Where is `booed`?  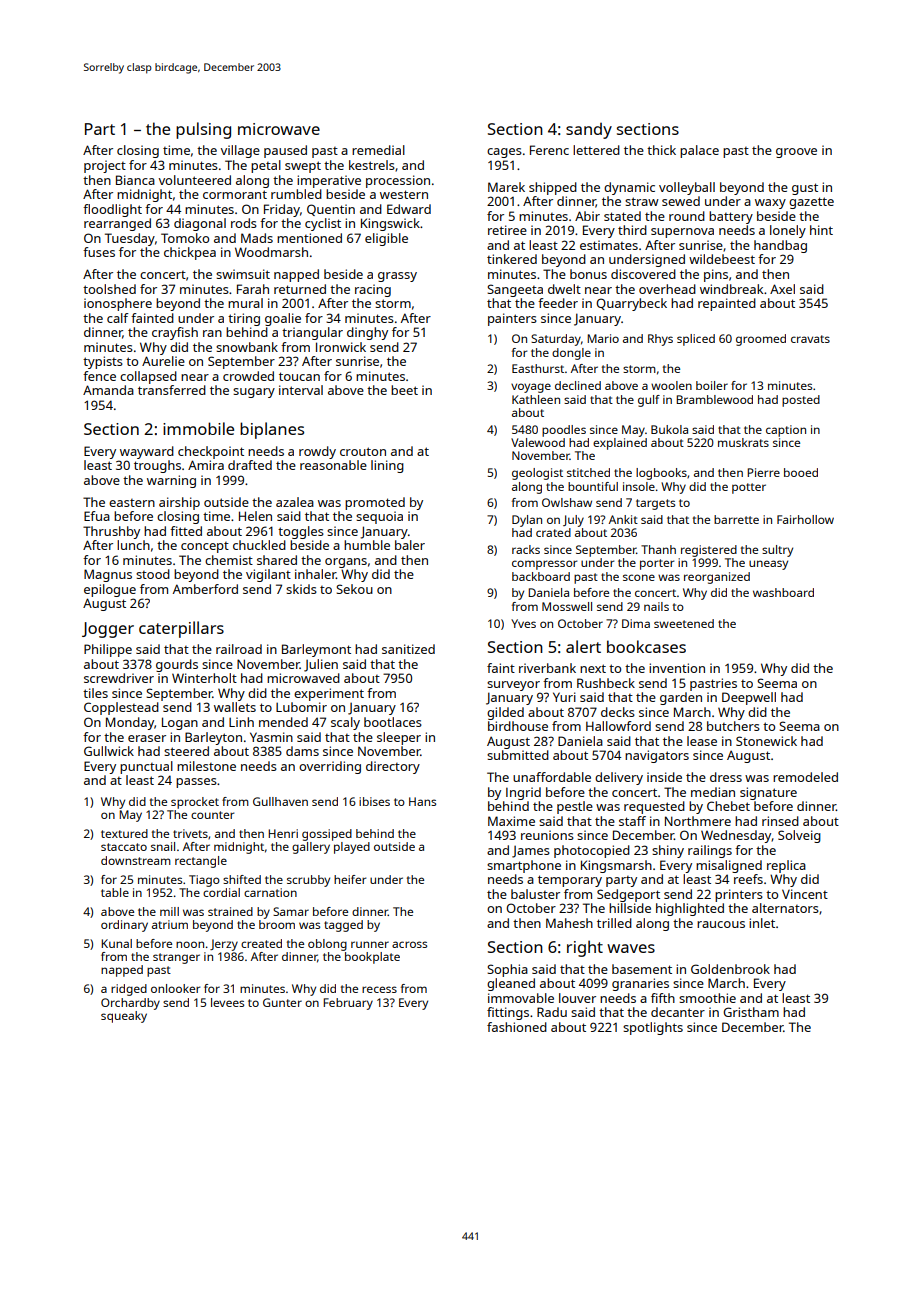
booed is located at coordinates (801, 472).
